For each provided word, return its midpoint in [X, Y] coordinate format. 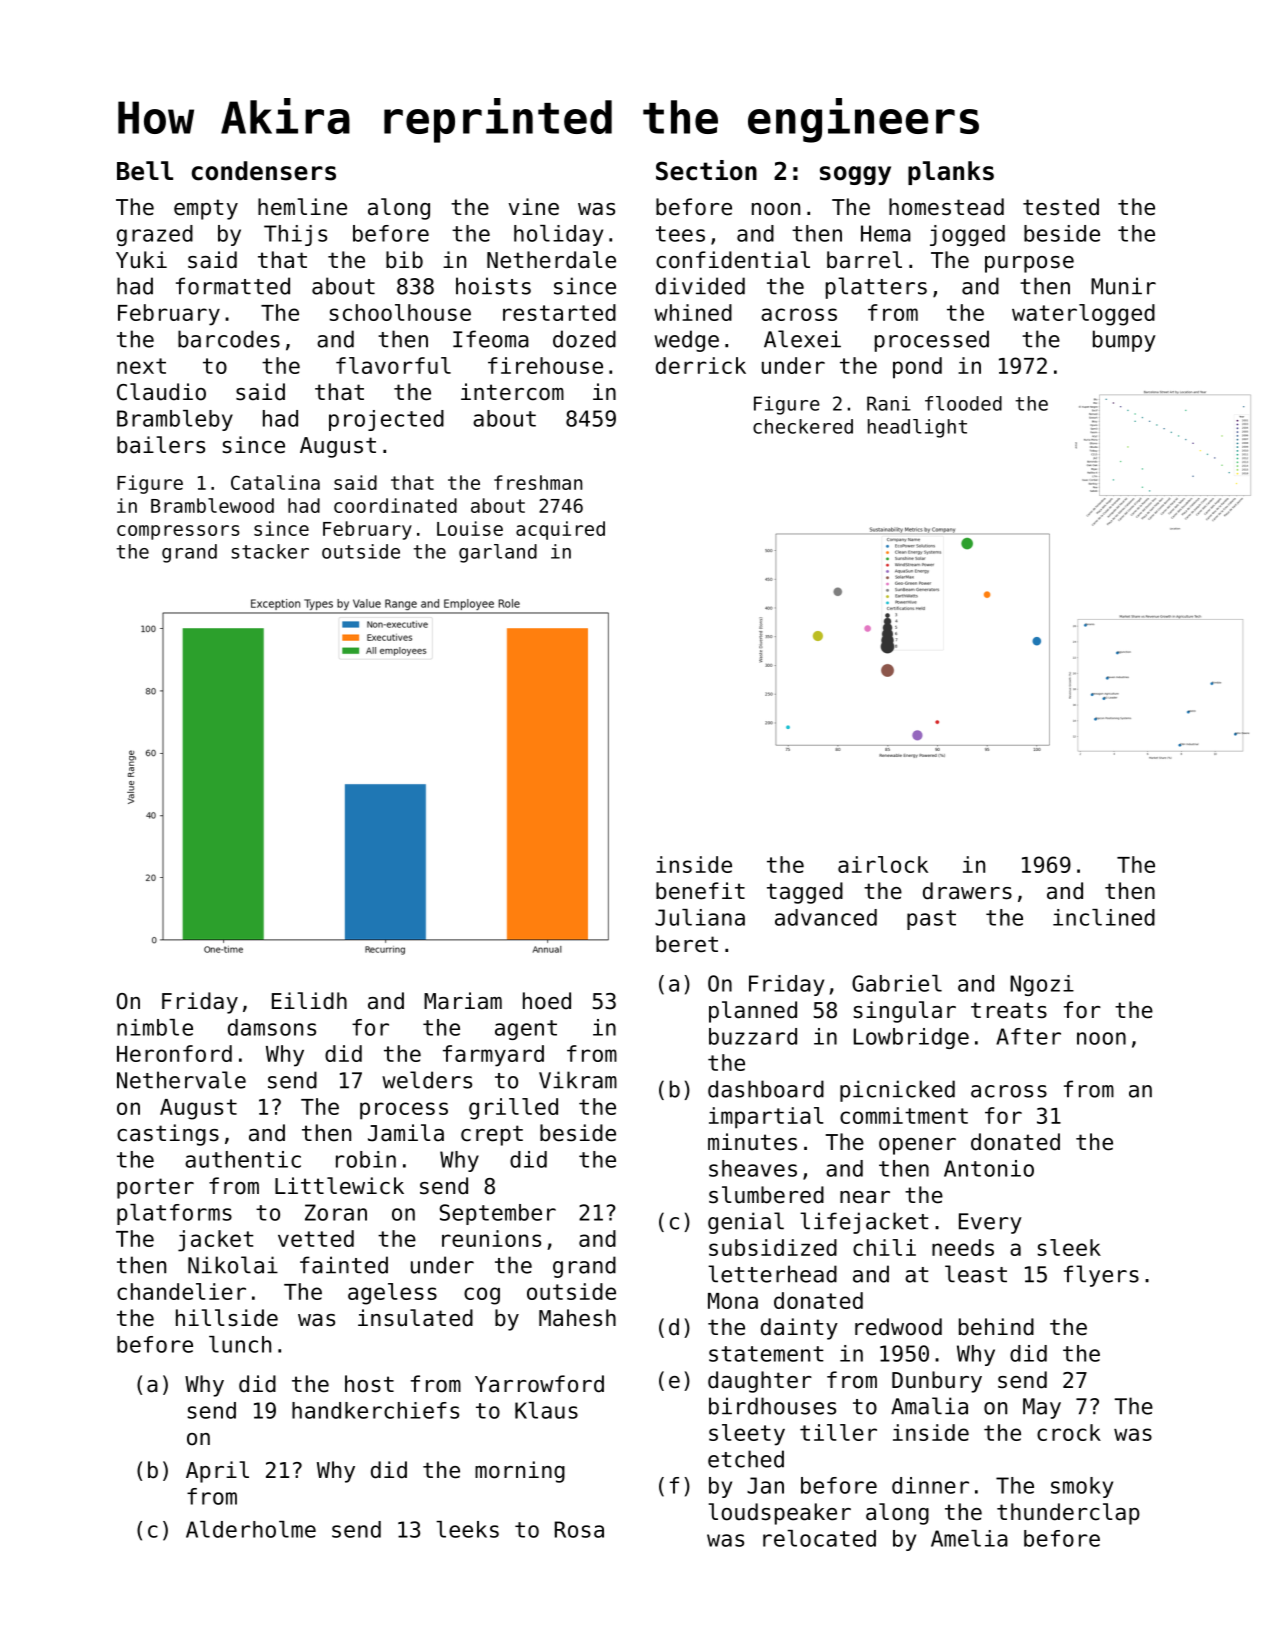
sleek [1069, 1247]
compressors [178, 532]
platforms [174, 1214]
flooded [963, 403]
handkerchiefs [375, 1410]
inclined [1104, 917]
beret [687, 944]
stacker [270, 551]
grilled [513, 1109]
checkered [803, 426]
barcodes [229, 339]
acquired [560, 530]
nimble [155, 1027]
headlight [917, 428]
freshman [538, 482]
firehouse [545, 365]
